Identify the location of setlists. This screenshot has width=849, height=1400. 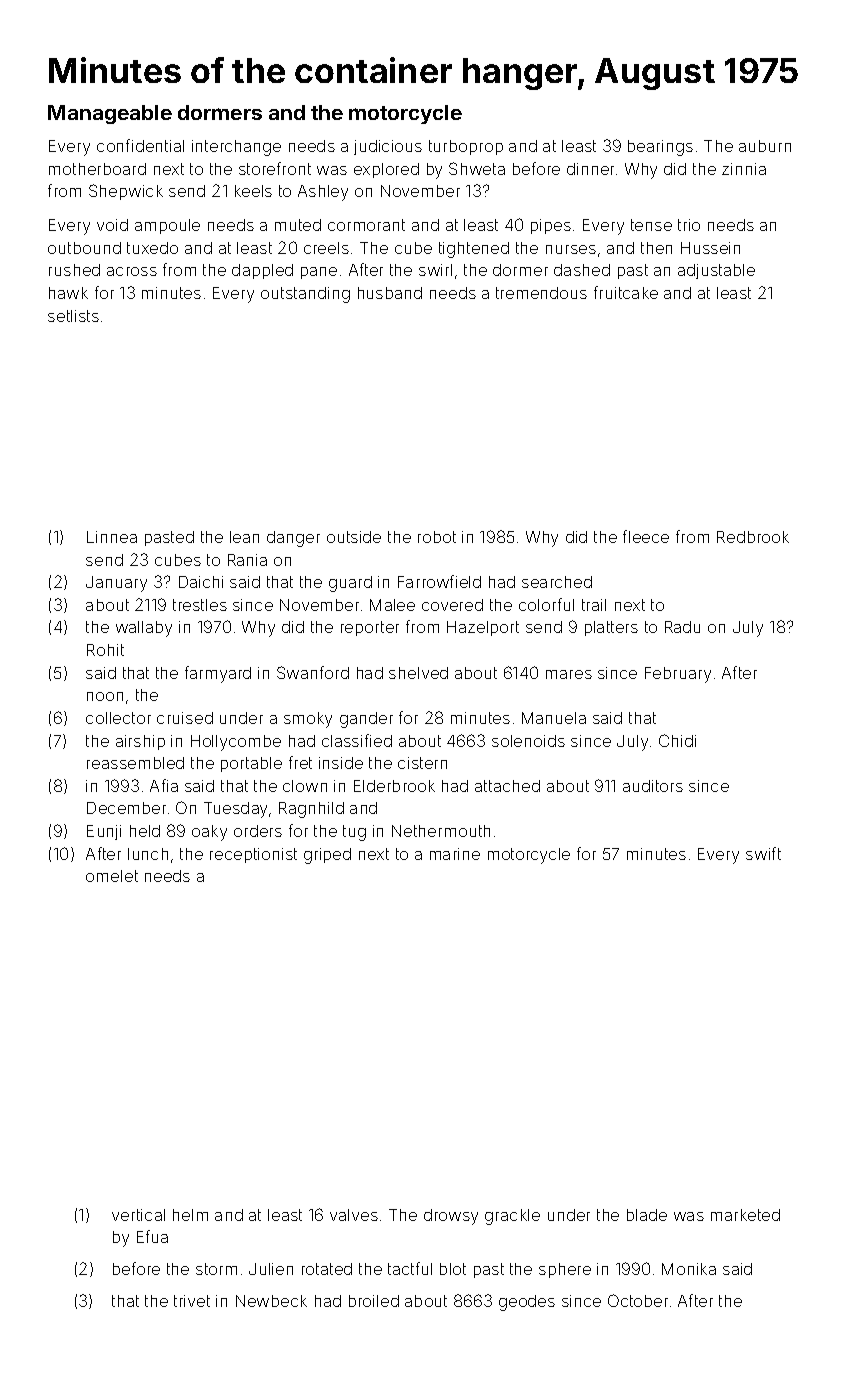
(73, 316).
